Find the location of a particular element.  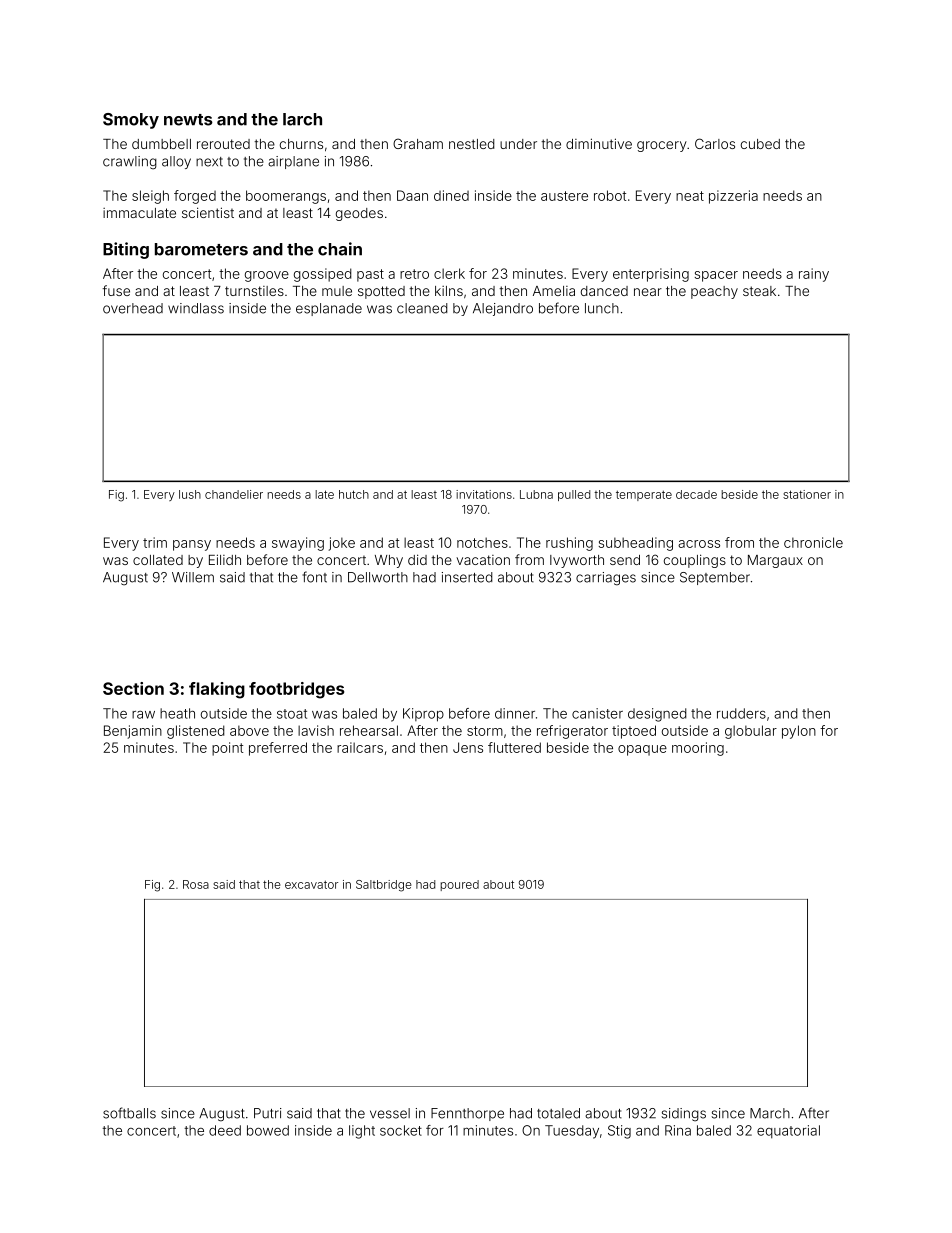

vessel is located at coordinates (390, 1113).
